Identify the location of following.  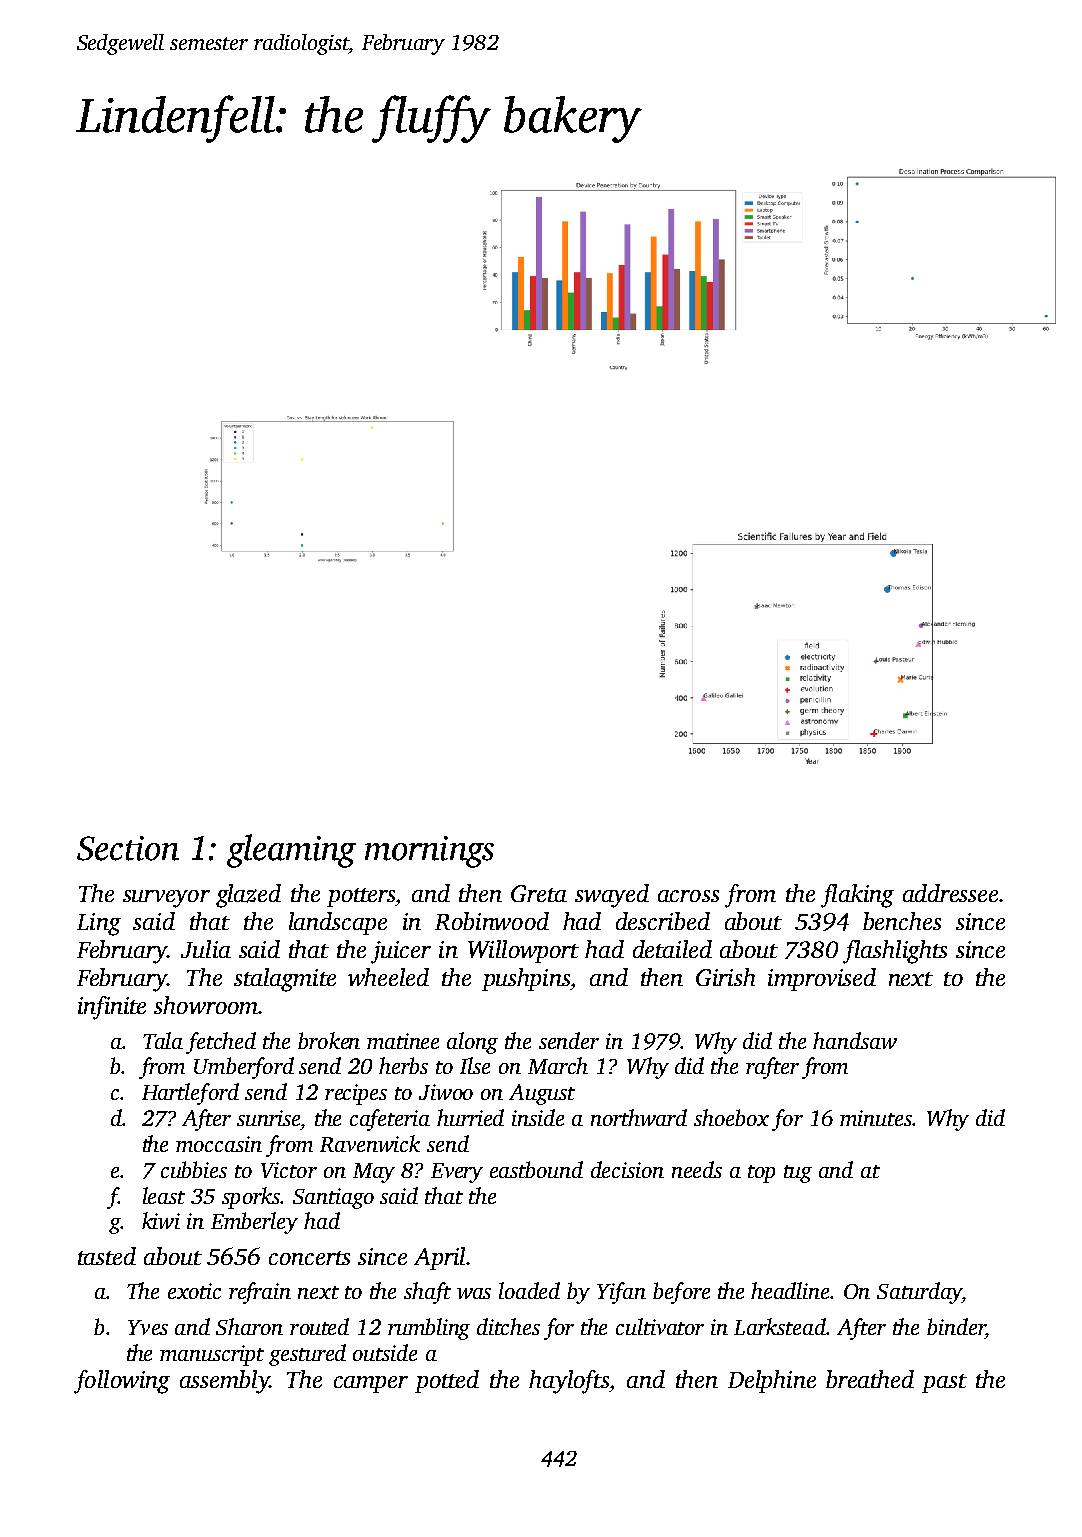
(122, 1382).
